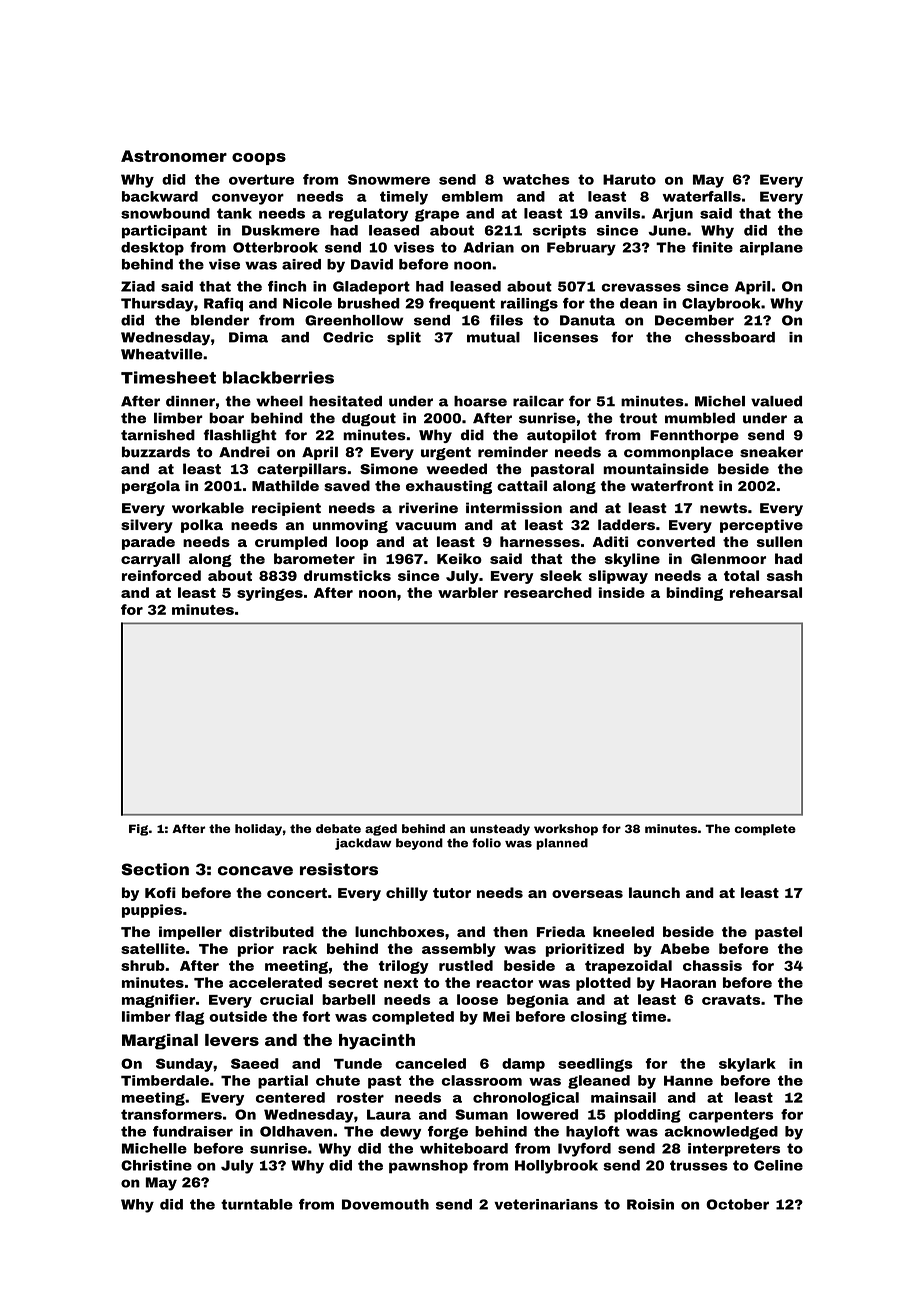 This document has width=924, height=1314. What do you see at coordinates (538, 1001) in the document?
I see `begonia` at bounding box center [538, 1001].
